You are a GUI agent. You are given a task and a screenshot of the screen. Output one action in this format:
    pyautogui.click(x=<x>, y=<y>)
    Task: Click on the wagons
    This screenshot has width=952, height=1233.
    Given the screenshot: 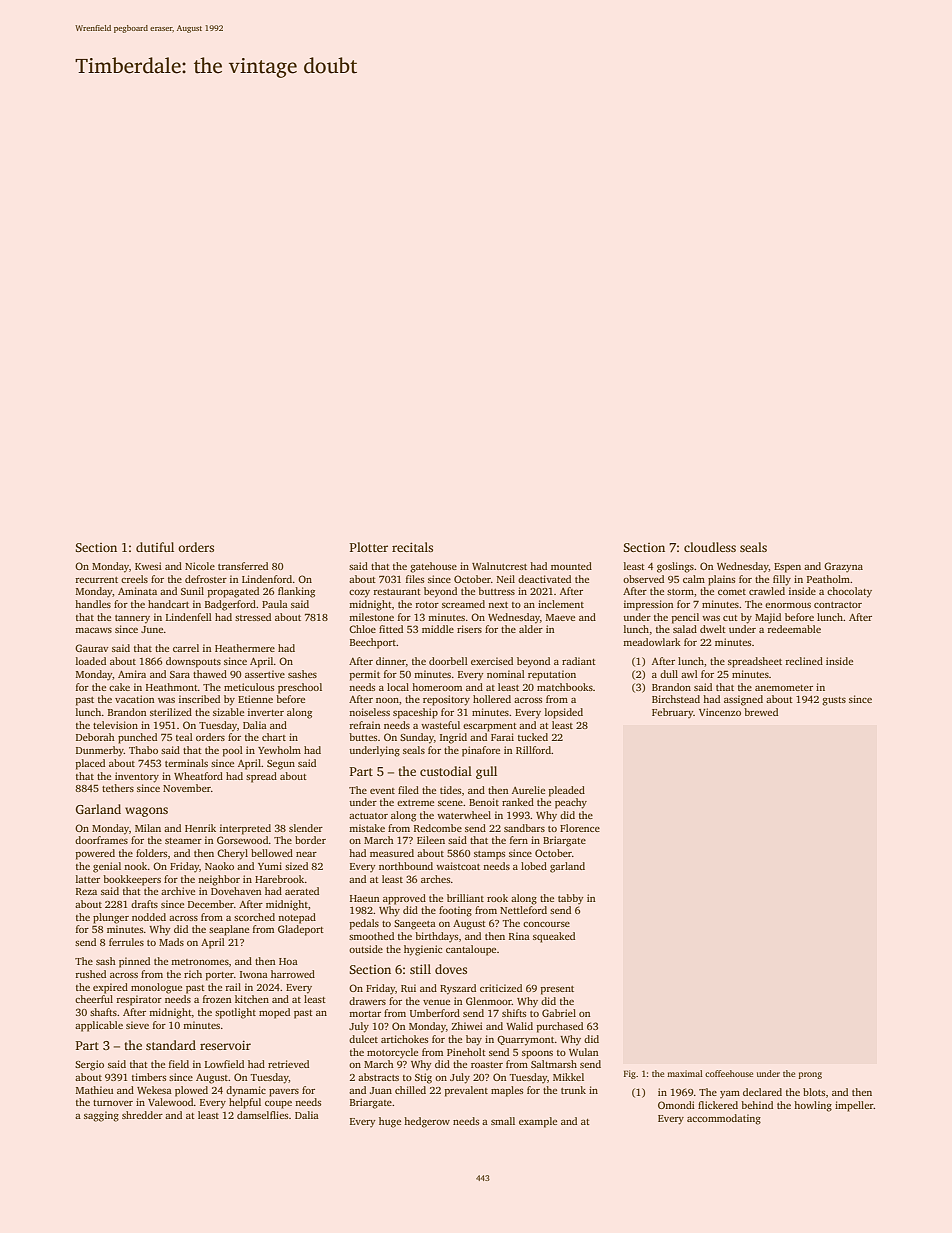 What is the action you would take?
    pyautogui.click(x=146, y=812)
